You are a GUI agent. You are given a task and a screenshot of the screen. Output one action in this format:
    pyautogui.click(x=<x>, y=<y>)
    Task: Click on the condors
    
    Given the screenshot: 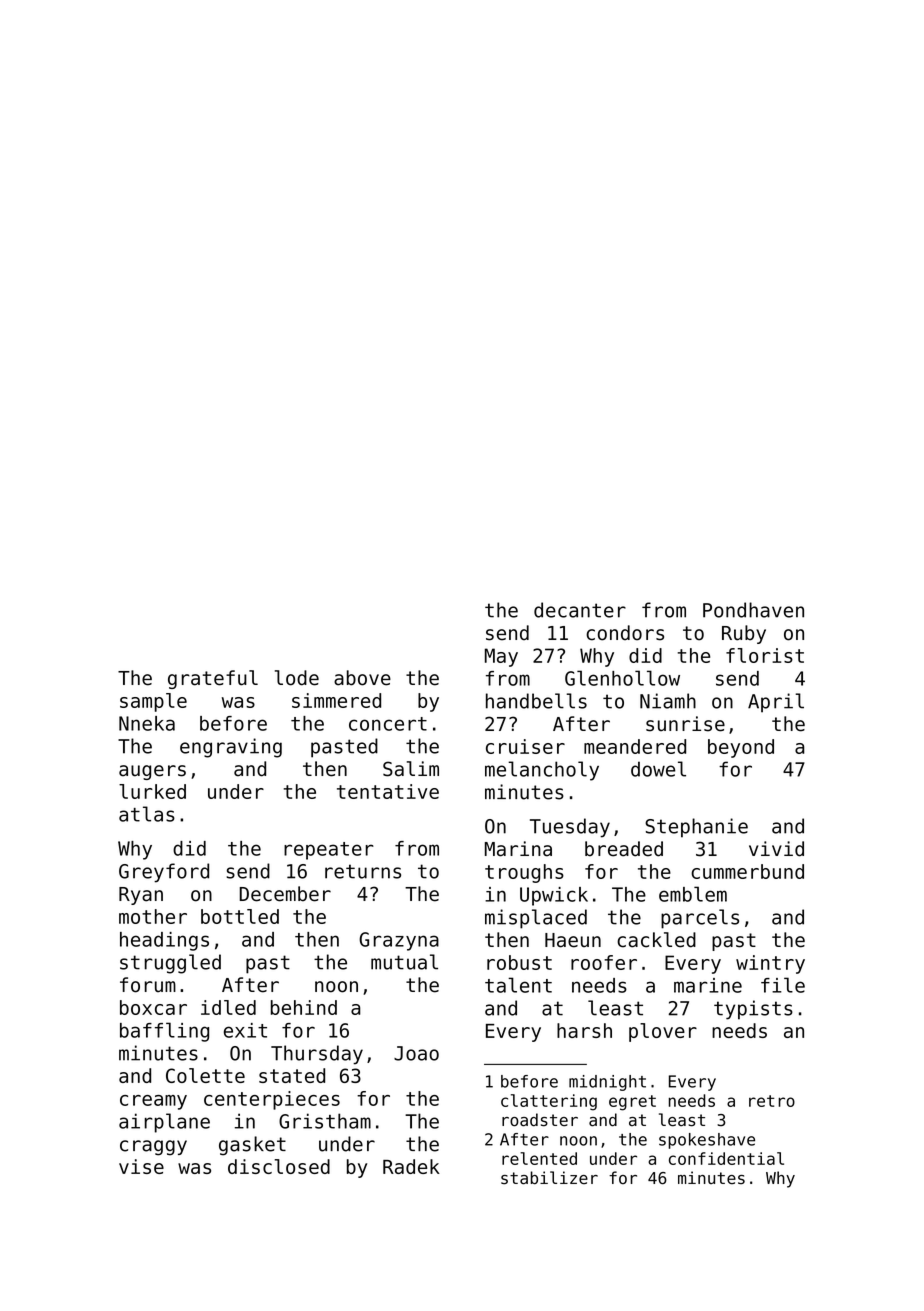 What is the action you would take?
    pyautogui.click(x=625, y=633)
